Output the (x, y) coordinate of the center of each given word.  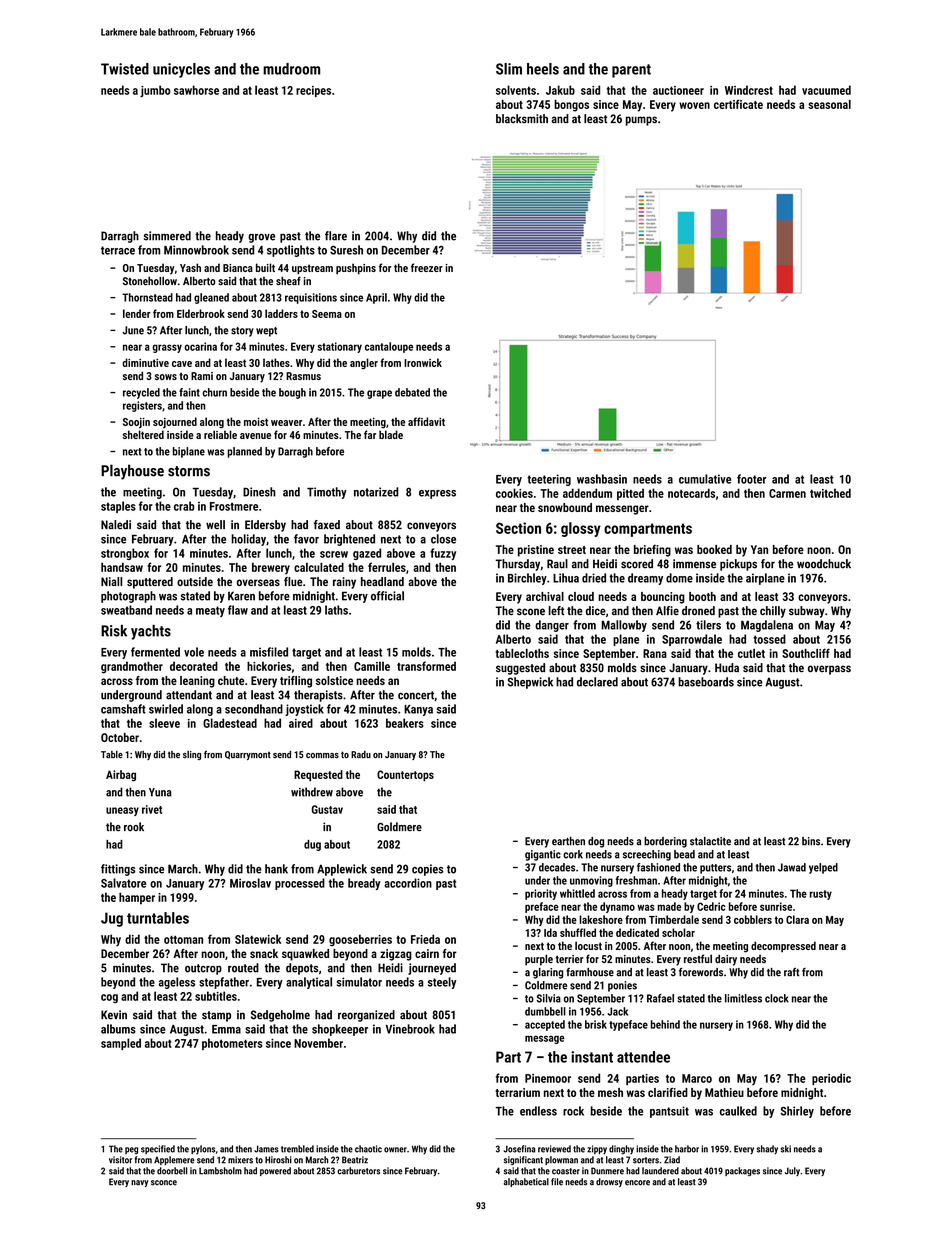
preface (542, 907)
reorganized (366, 1016)
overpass (829, 670)
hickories (269, 666)
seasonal (829, 104)
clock (777, 998)
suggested (520, 669)
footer (751, 479)
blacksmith (522, 119)
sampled (121, 1044)
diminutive (145, 362)
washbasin (602, 479)
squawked (305, 955)
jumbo (155, 91)
